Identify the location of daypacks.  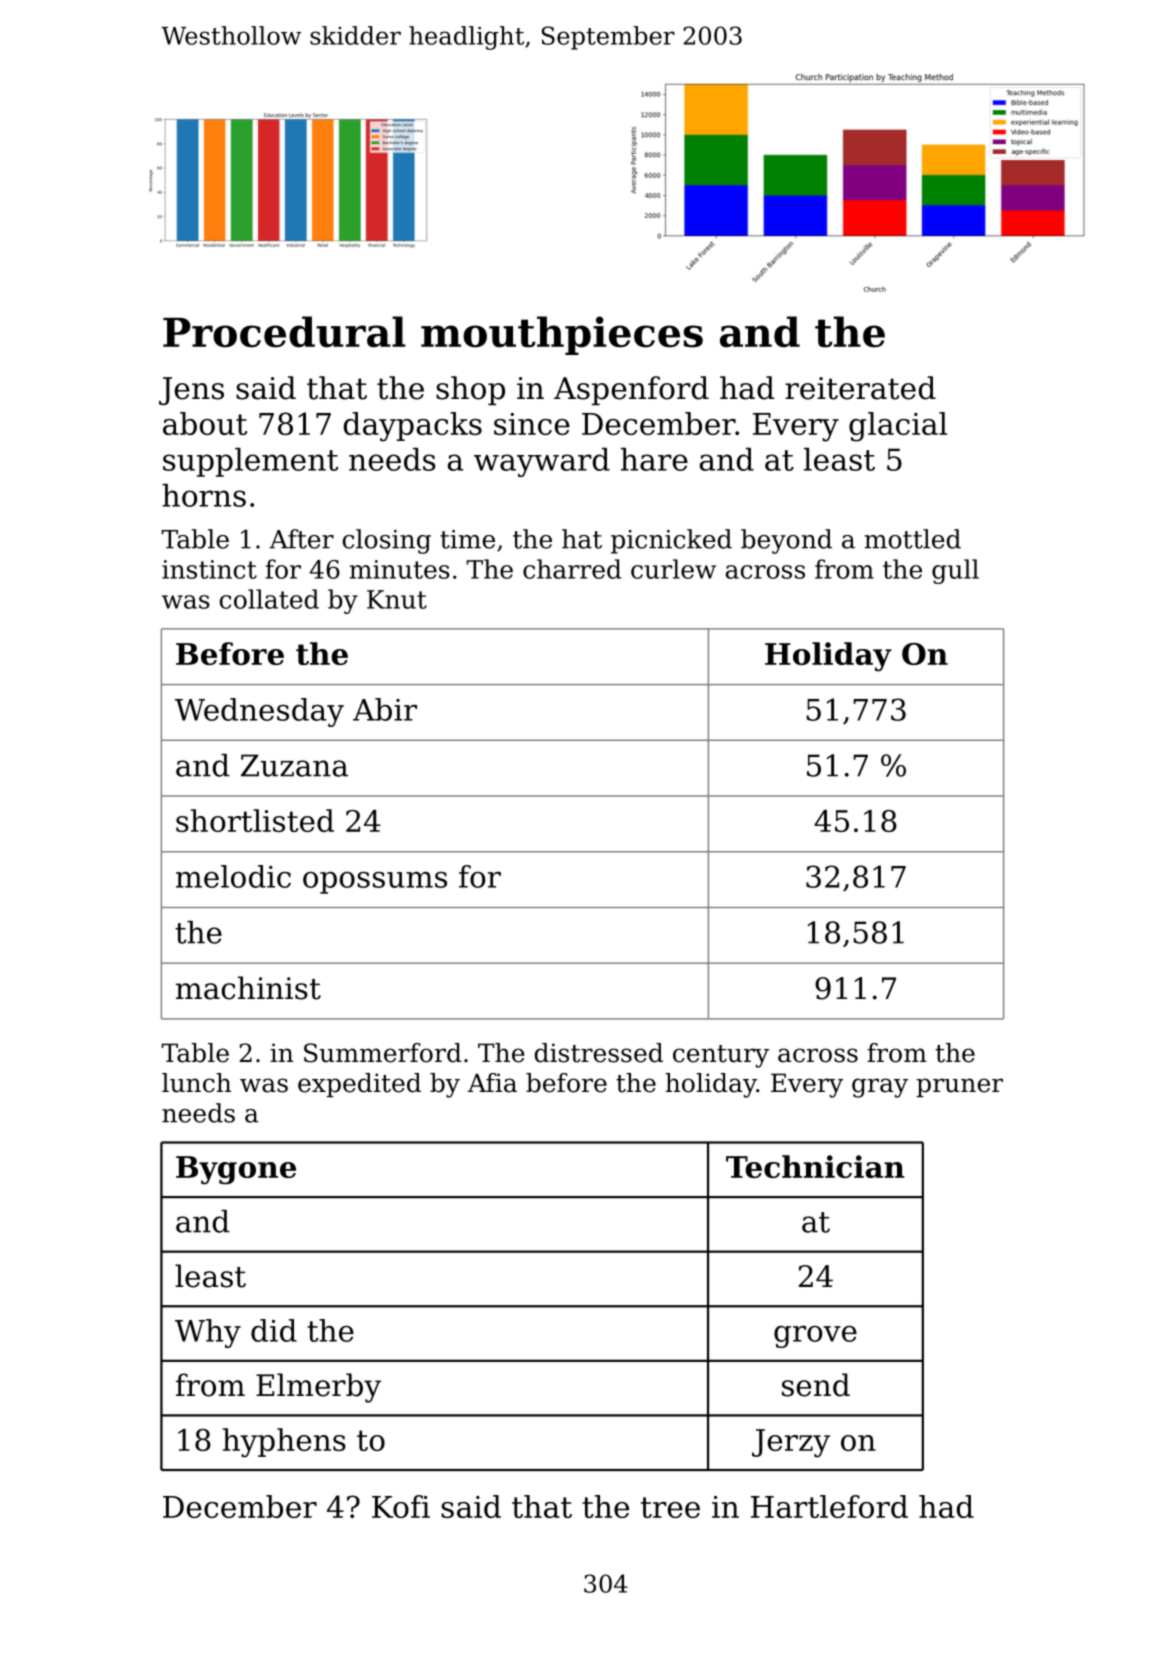
(413, 427).
